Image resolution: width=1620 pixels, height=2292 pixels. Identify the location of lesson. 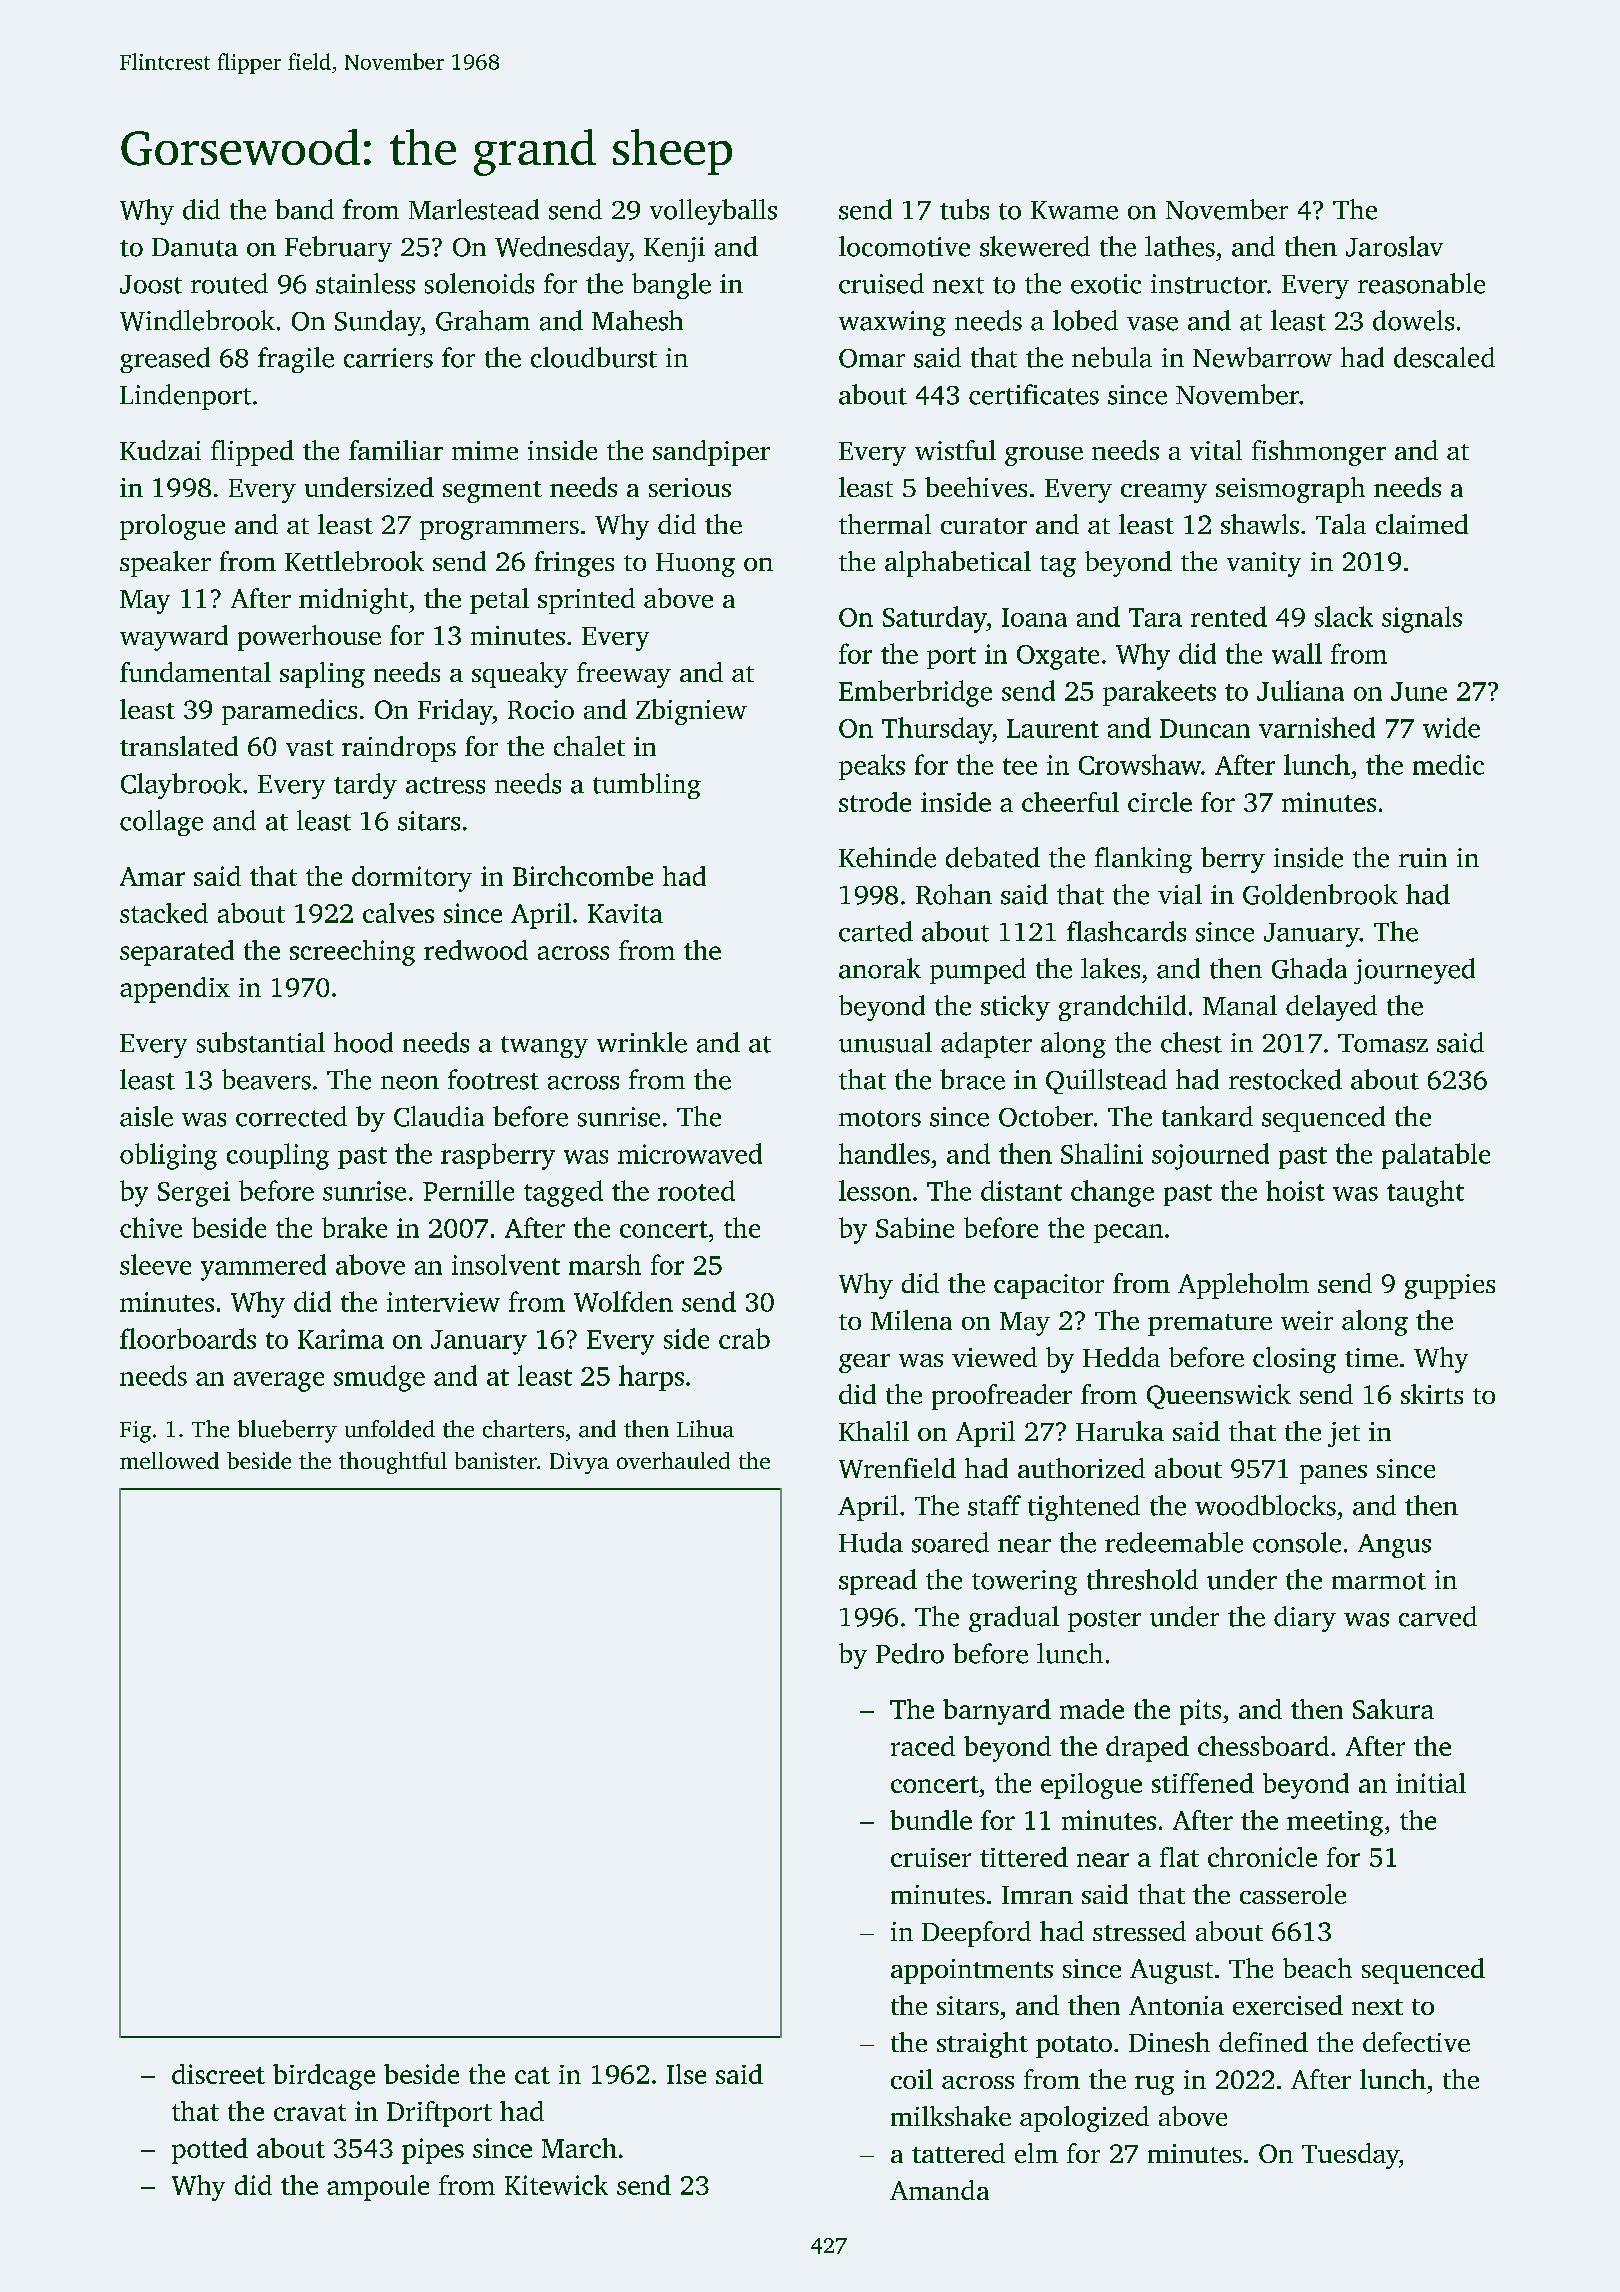
(875, 1190).
